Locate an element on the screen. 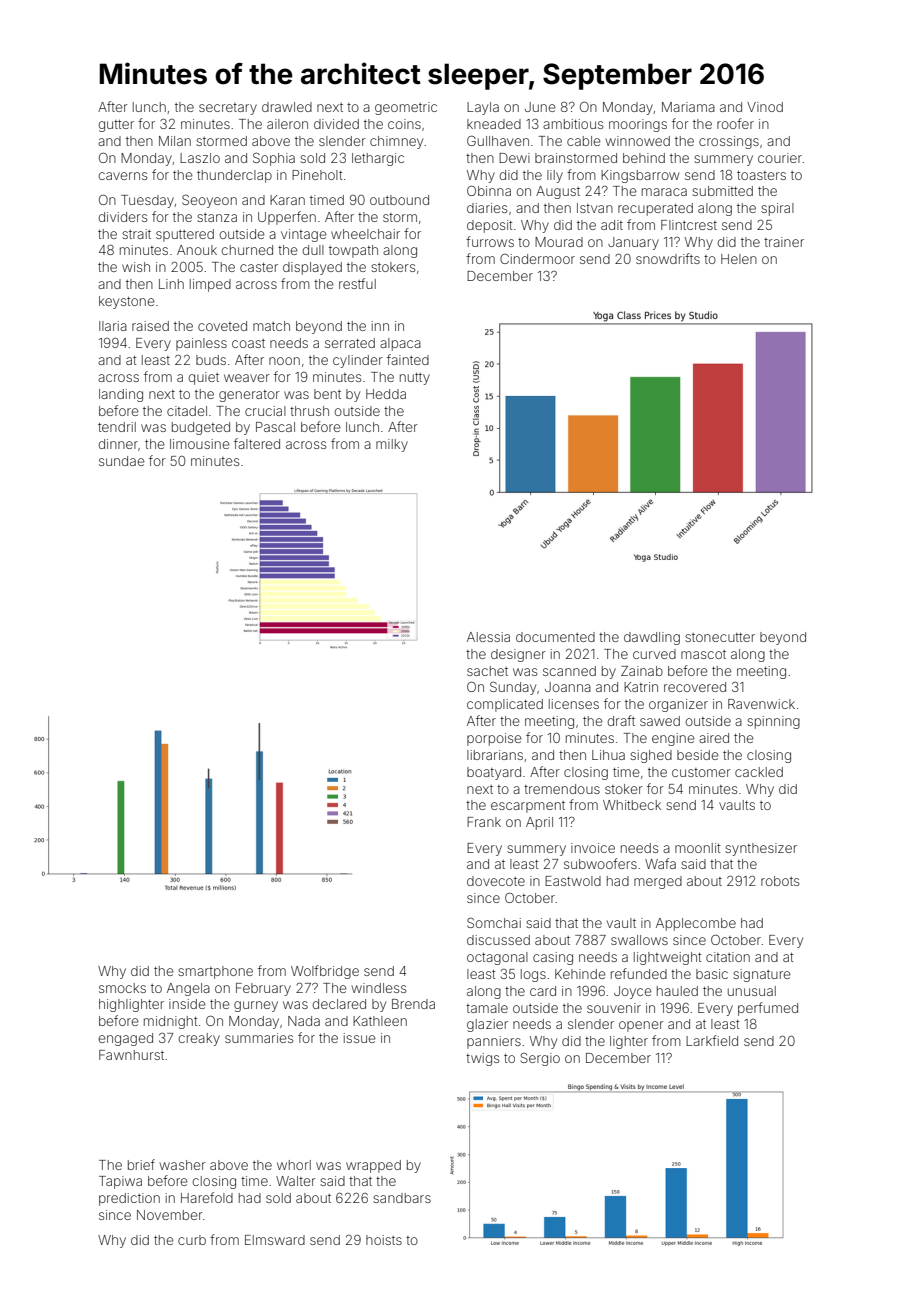 This screenshot has width=908, height=1316. fainted is located at coordinates (408, 359).
